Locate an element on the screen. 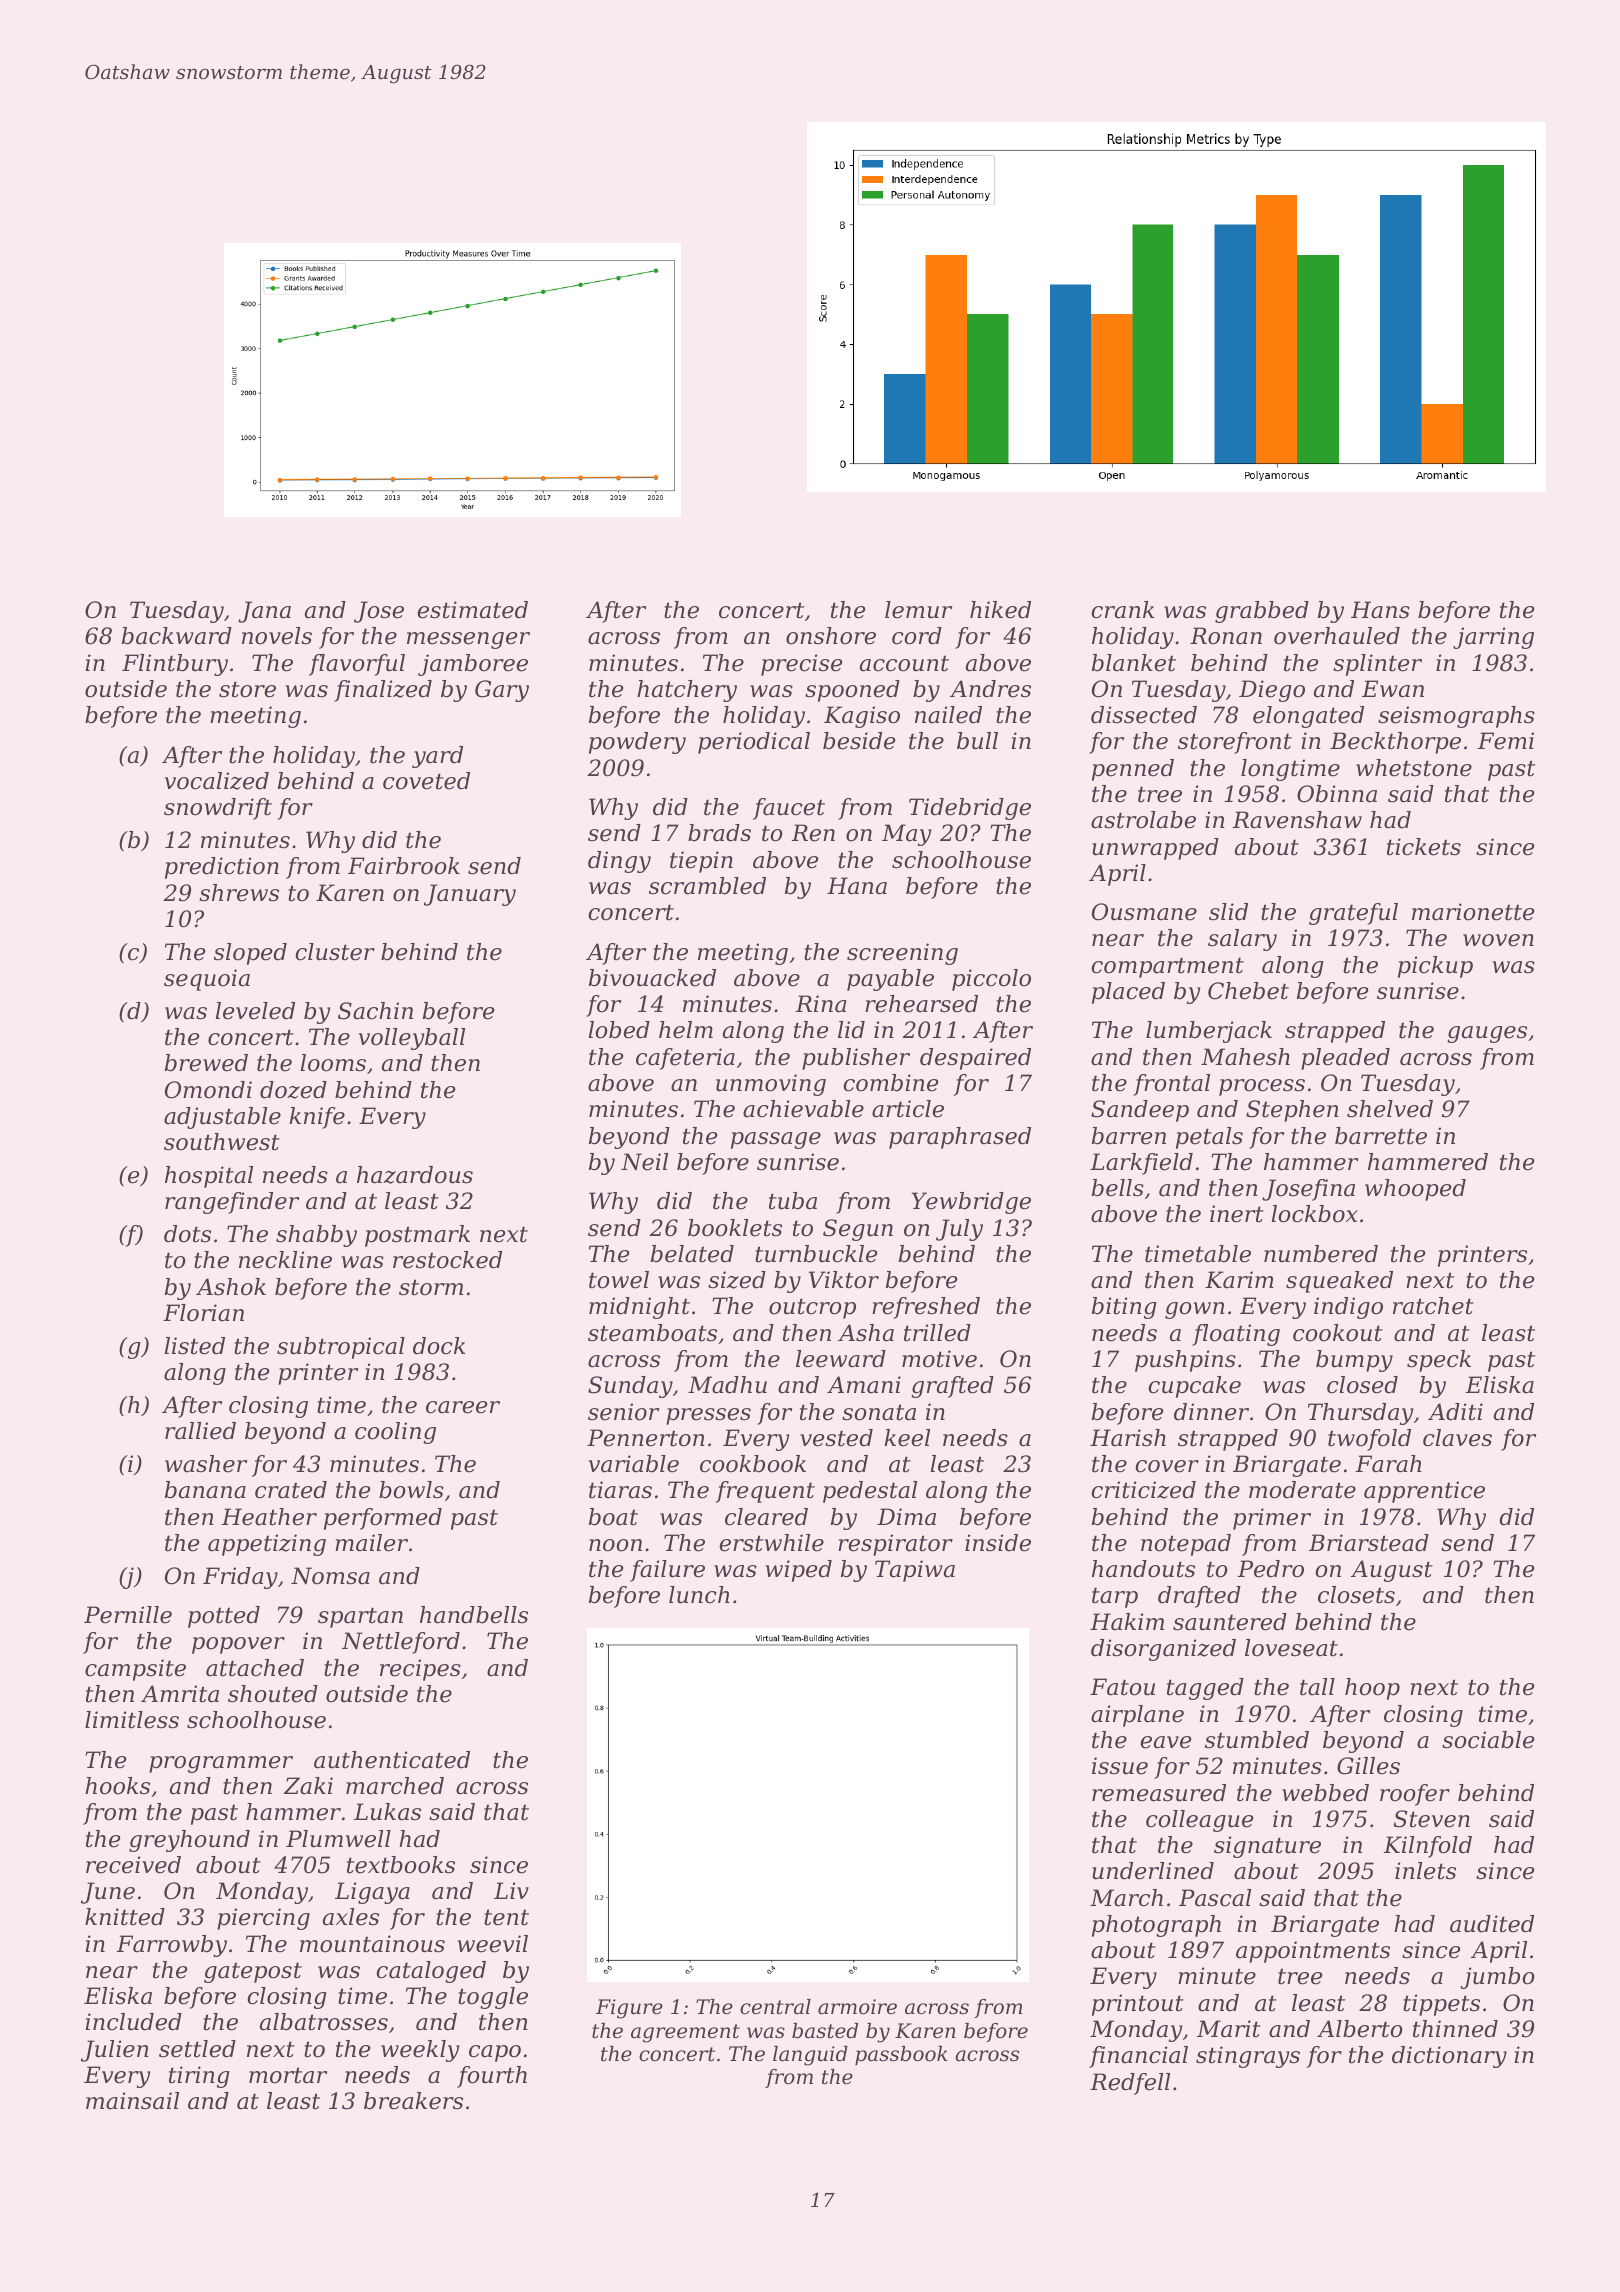  photograph is located at coordinates (1156, 1926).
